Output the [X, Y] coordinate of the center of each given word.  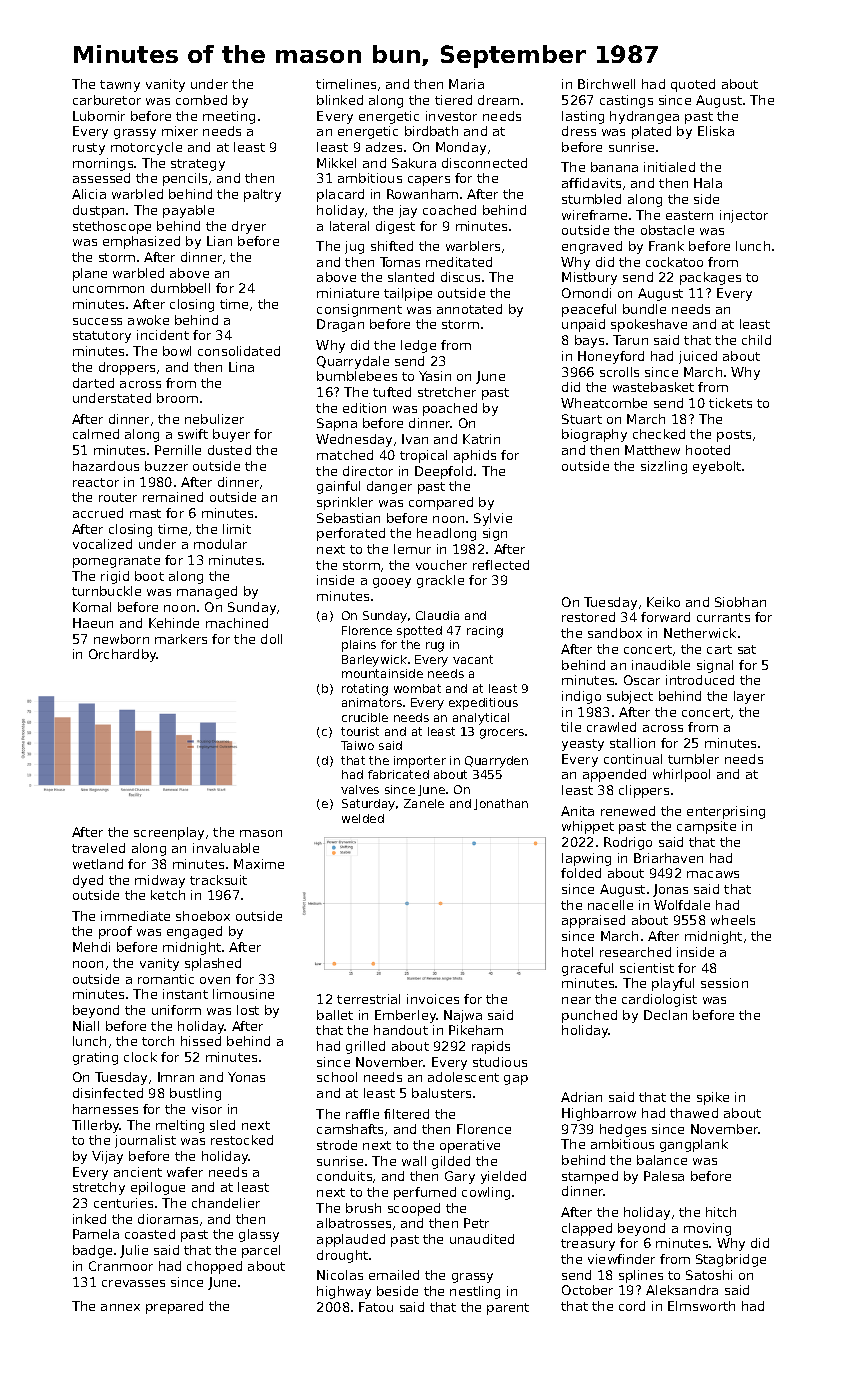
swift [193, 434]
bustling [195, 1094]
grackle [440, 581]
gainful [338, 487]
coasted [150, 1234]
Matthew [652, 450]
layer [749, 697]
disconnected [484, 163]
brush [363, 1208]
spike [713, 1098]
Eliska [716, 131]
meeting [229, 117]
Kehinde [174, 623]
